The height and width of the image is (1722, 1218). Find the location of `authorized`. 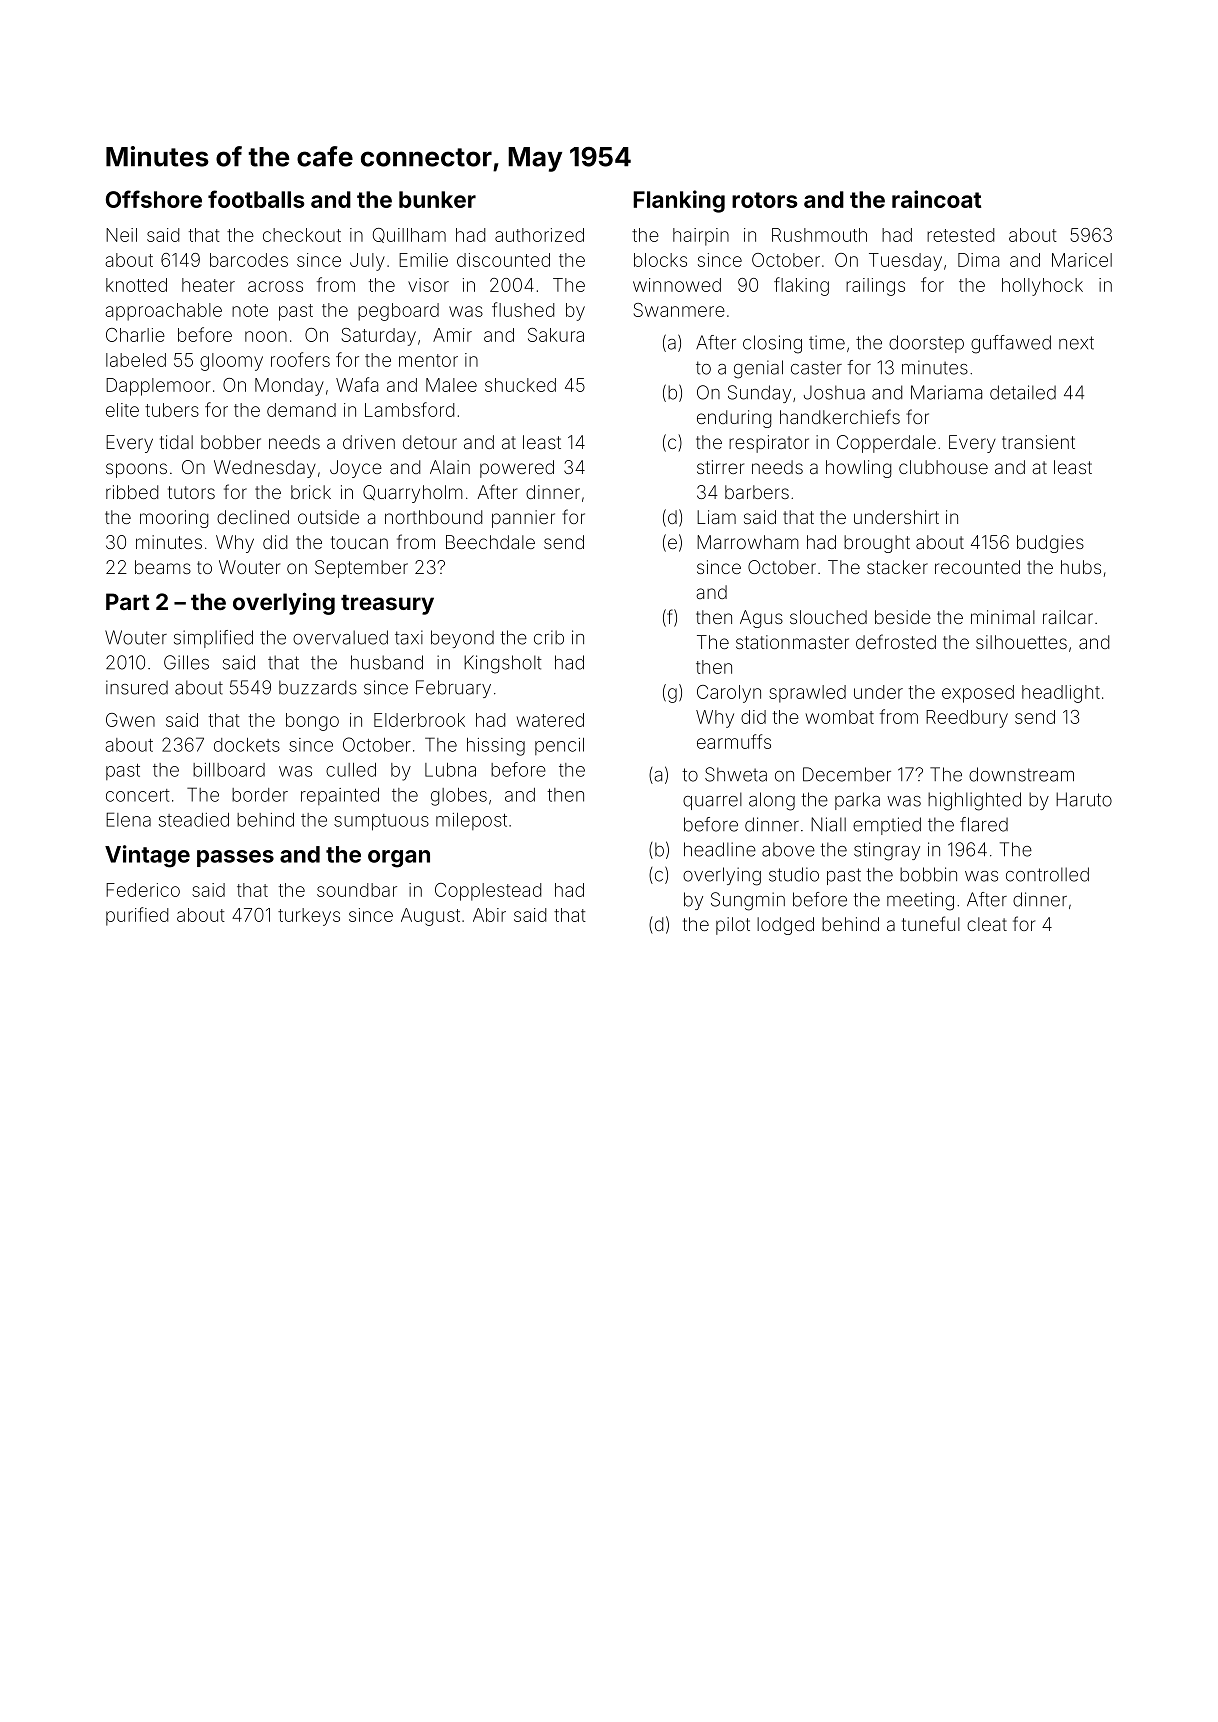

authorized is located at coordinates (539, 235).
